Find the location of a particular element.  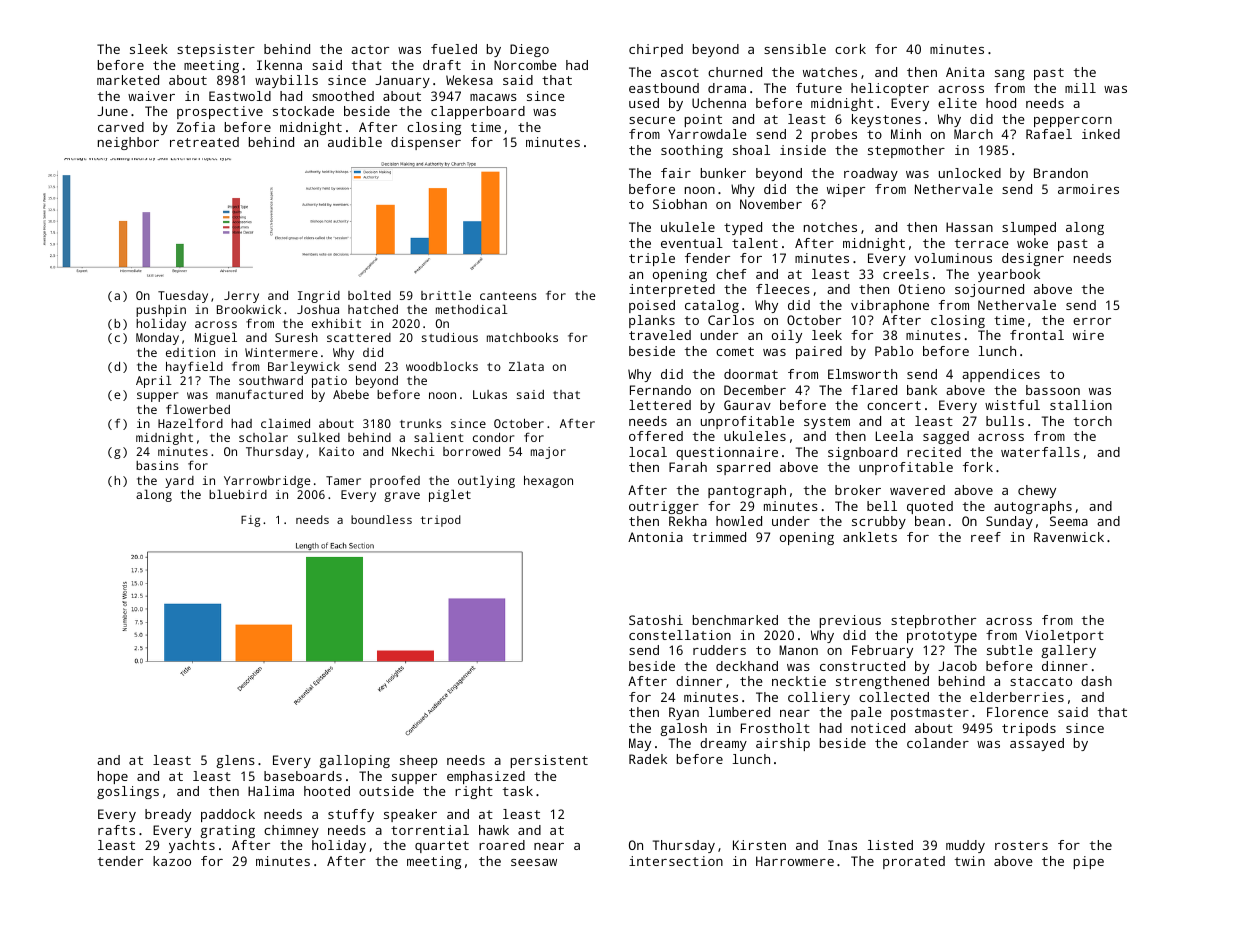

chef is located at coordinates (731, 274).
